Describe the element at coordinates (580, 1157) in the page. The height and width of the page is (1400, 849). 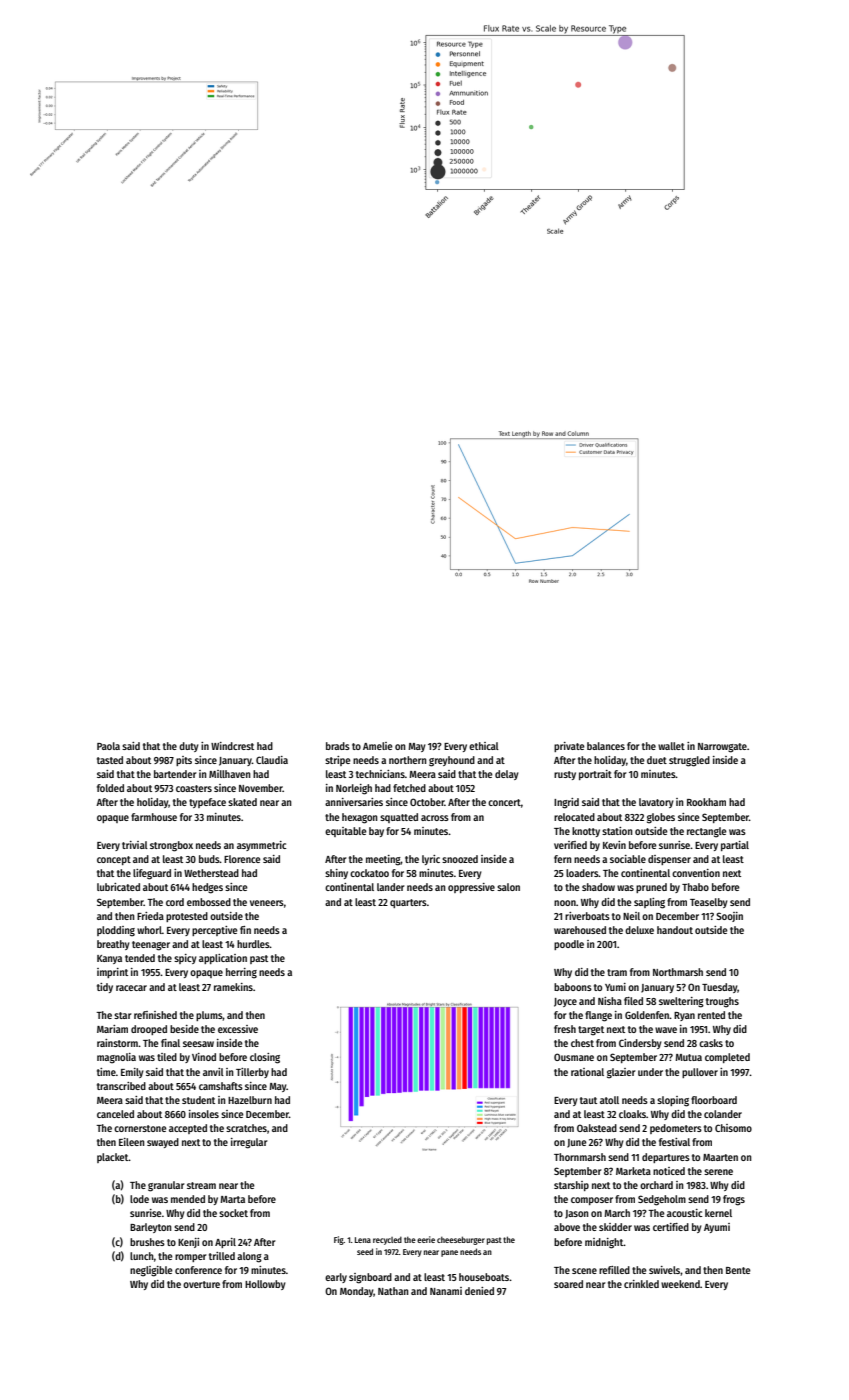
I see `Thornmarsh` at that location.
